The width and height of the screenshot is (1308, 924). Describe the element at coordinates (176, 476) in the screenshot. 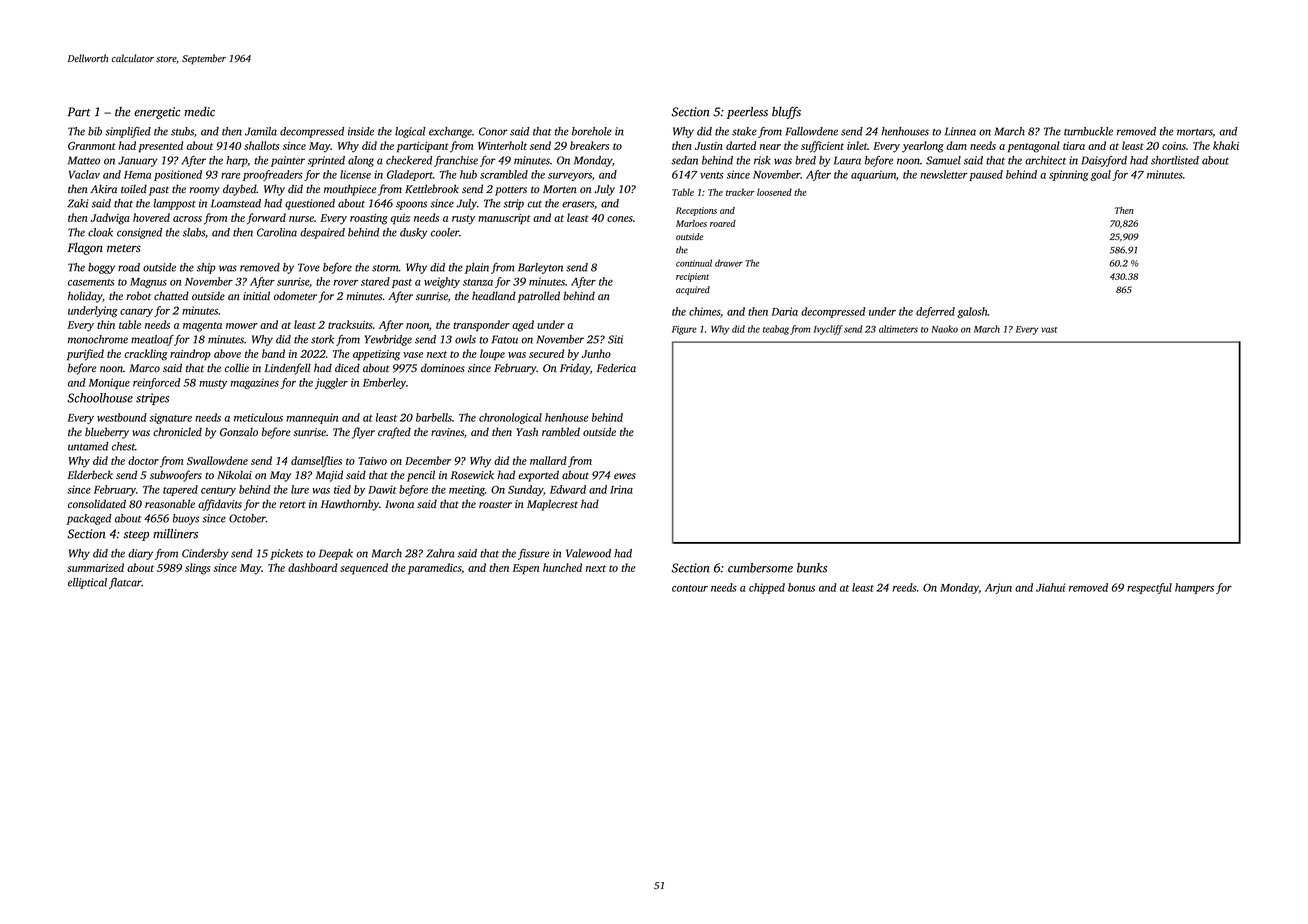

I see `subwoofers` at that location.
